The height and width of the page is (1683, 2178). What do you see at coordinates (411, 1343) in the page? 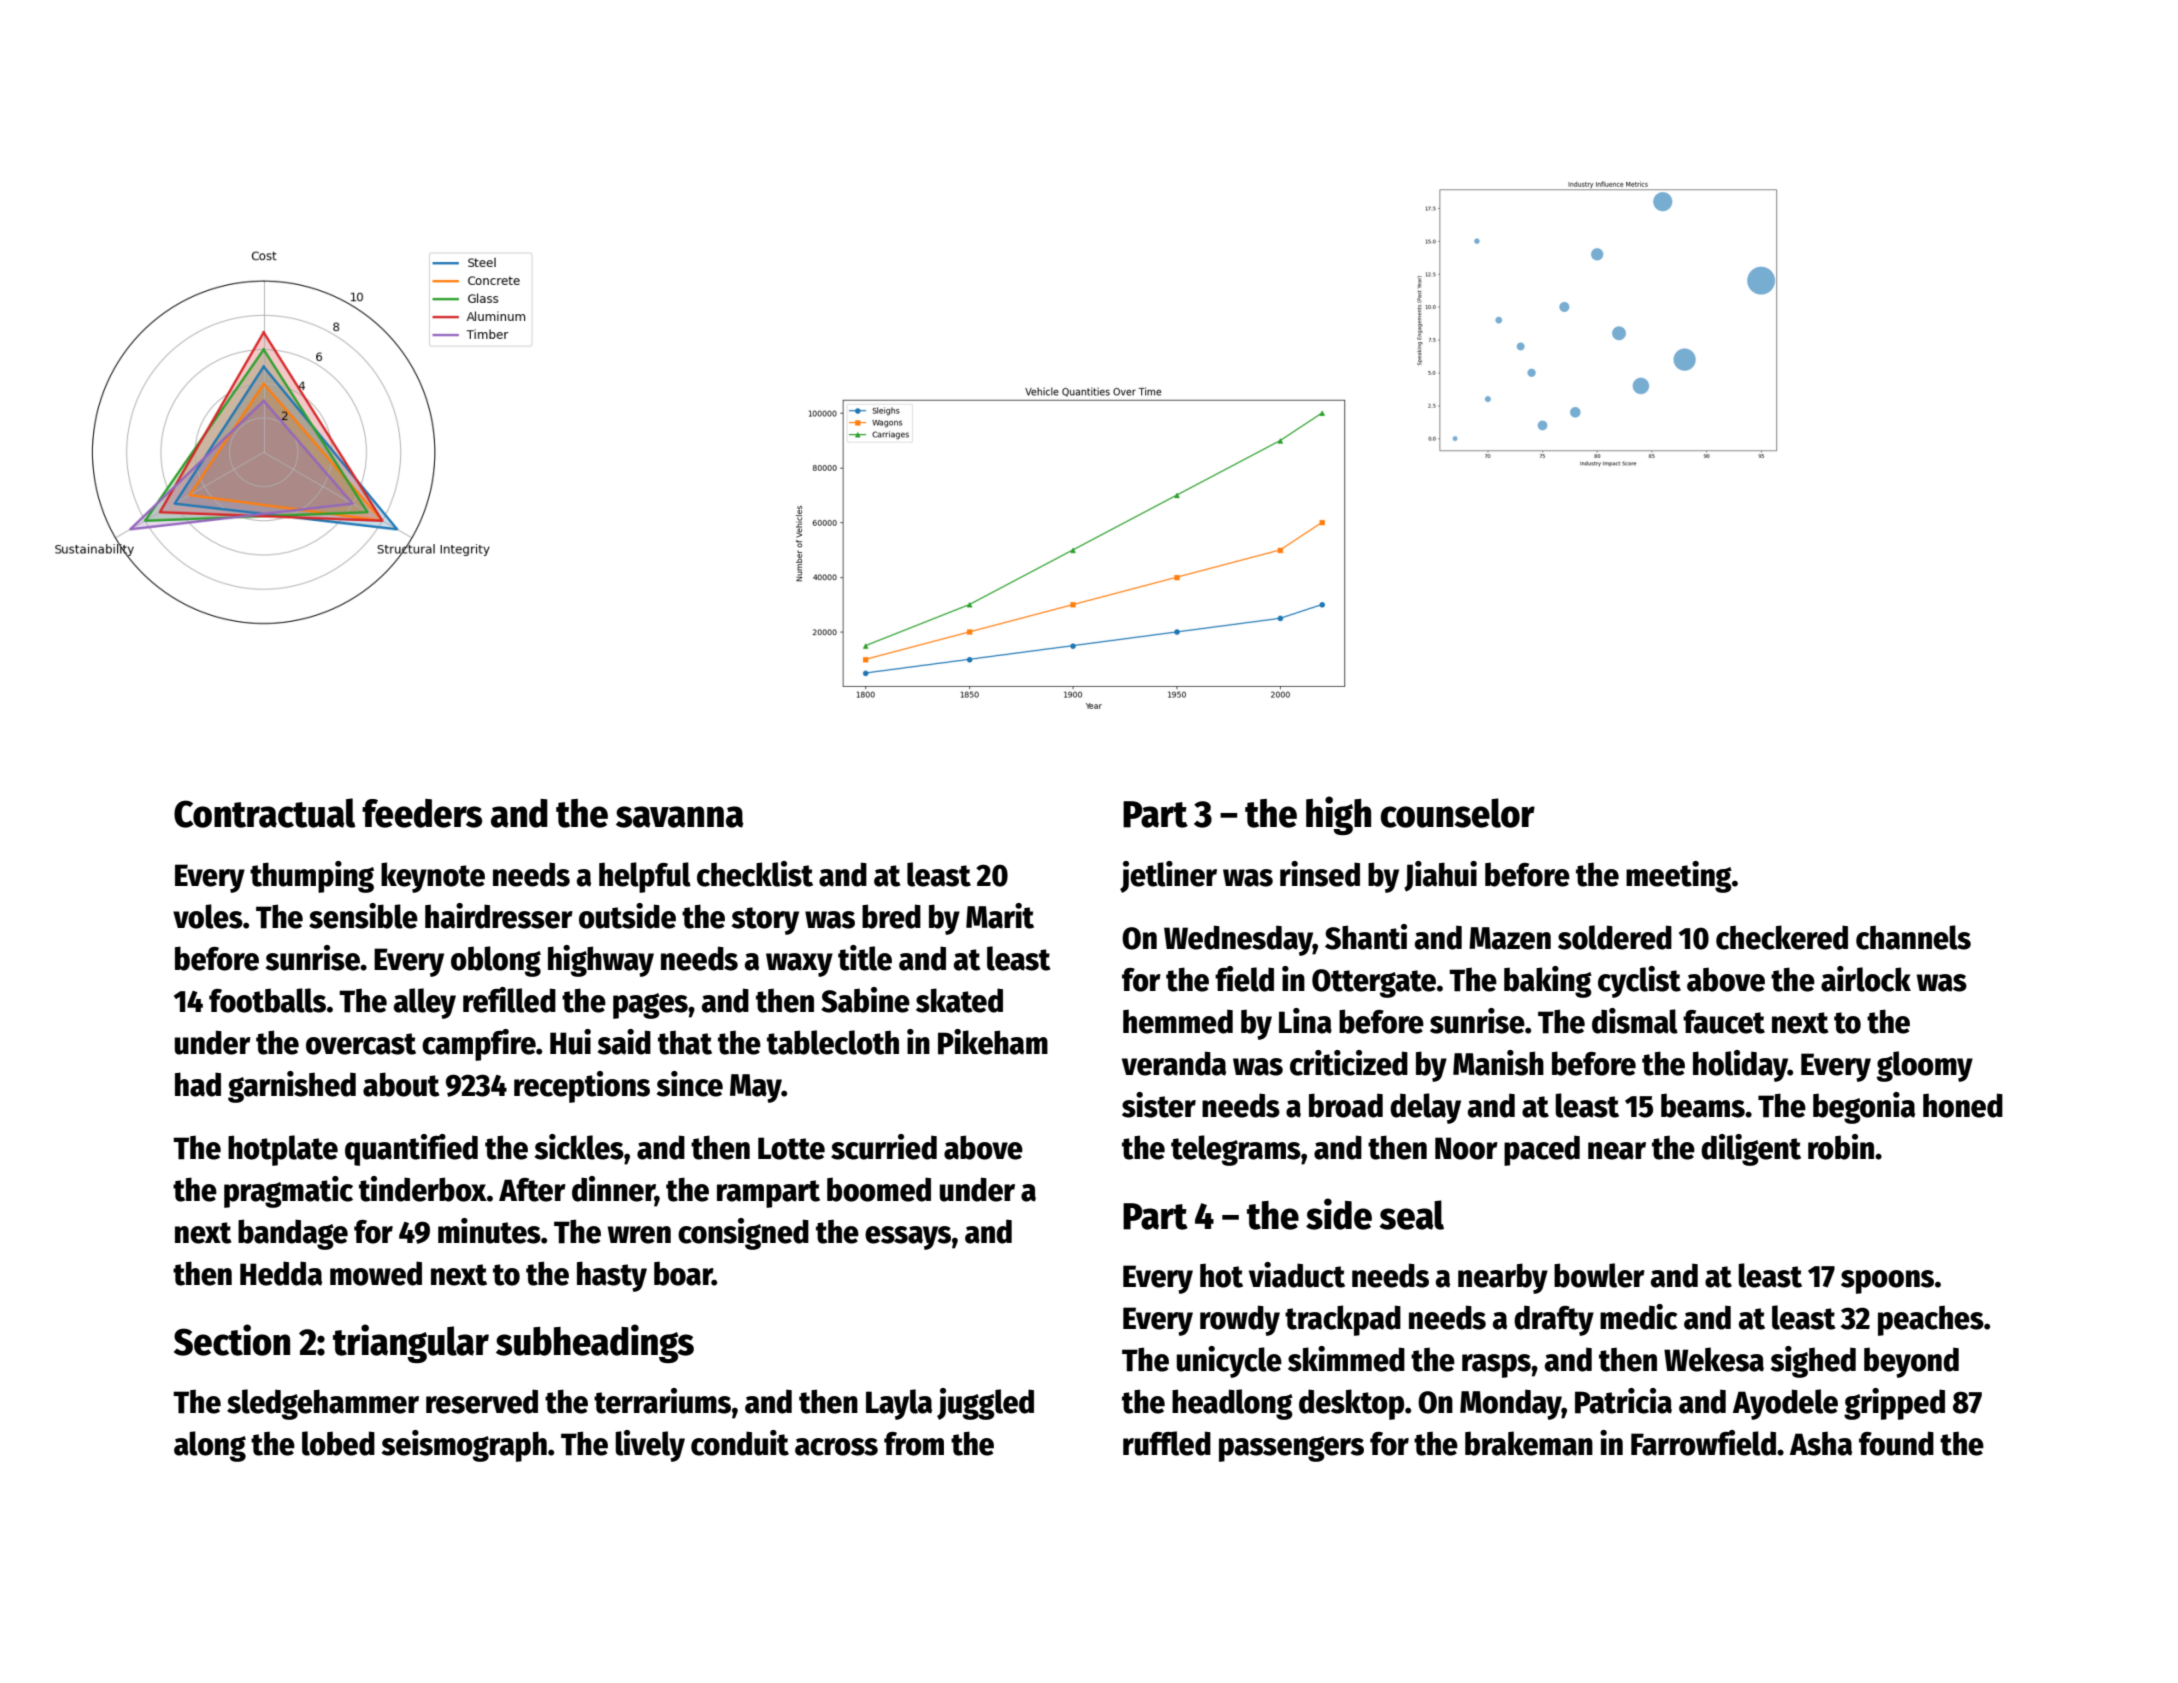
I see `triangular` at bounding box center [411, 1343].
